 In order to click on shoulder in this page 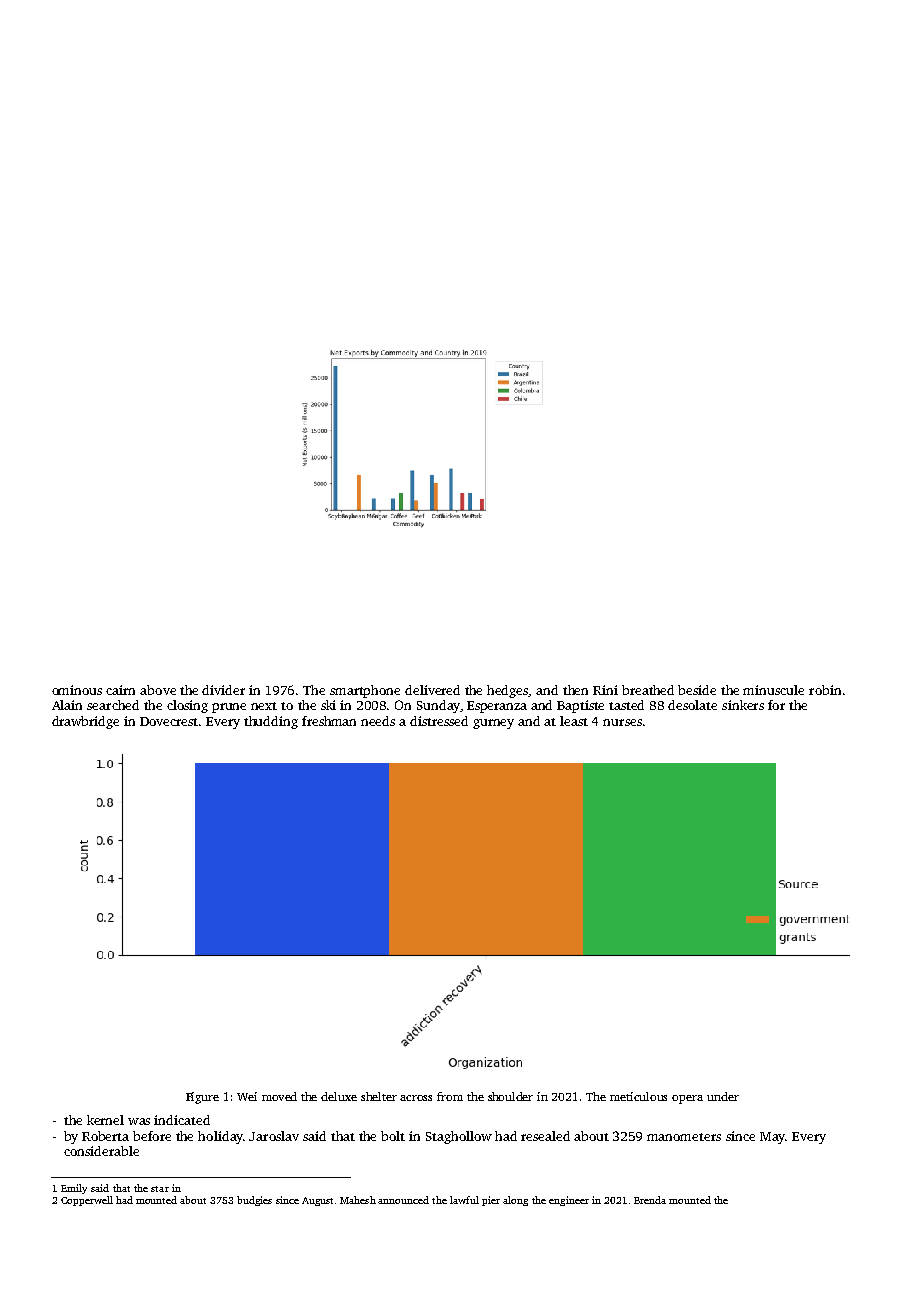, I will do `click(510, 1096)`.
